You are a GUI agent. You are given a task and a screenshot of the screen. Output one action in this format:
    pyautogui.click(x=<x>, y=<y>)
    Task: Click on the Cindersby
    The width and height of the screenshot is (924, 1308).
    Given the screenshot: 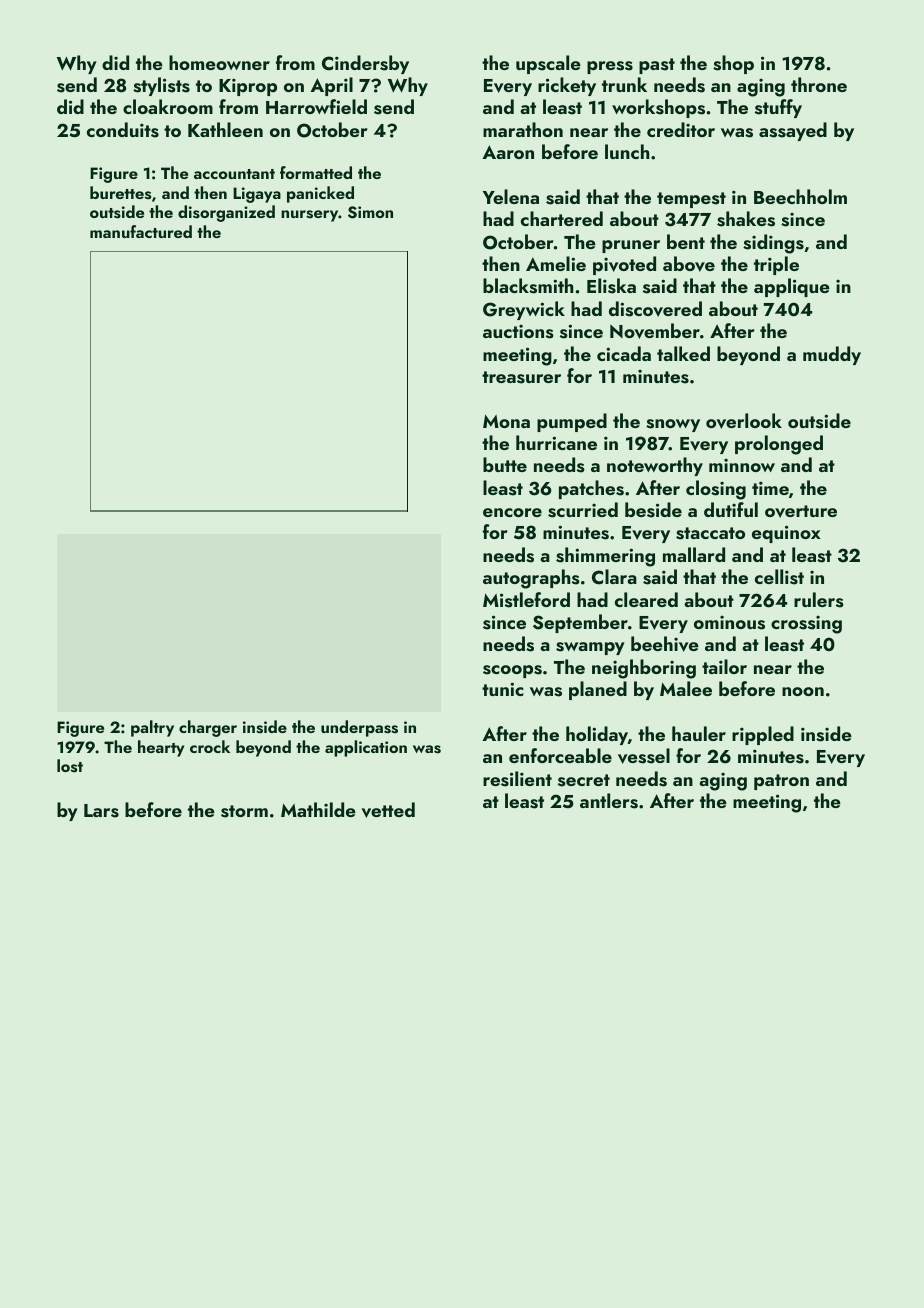 What is the action you would take?
    pyautogui.click(x=365, y=64)
